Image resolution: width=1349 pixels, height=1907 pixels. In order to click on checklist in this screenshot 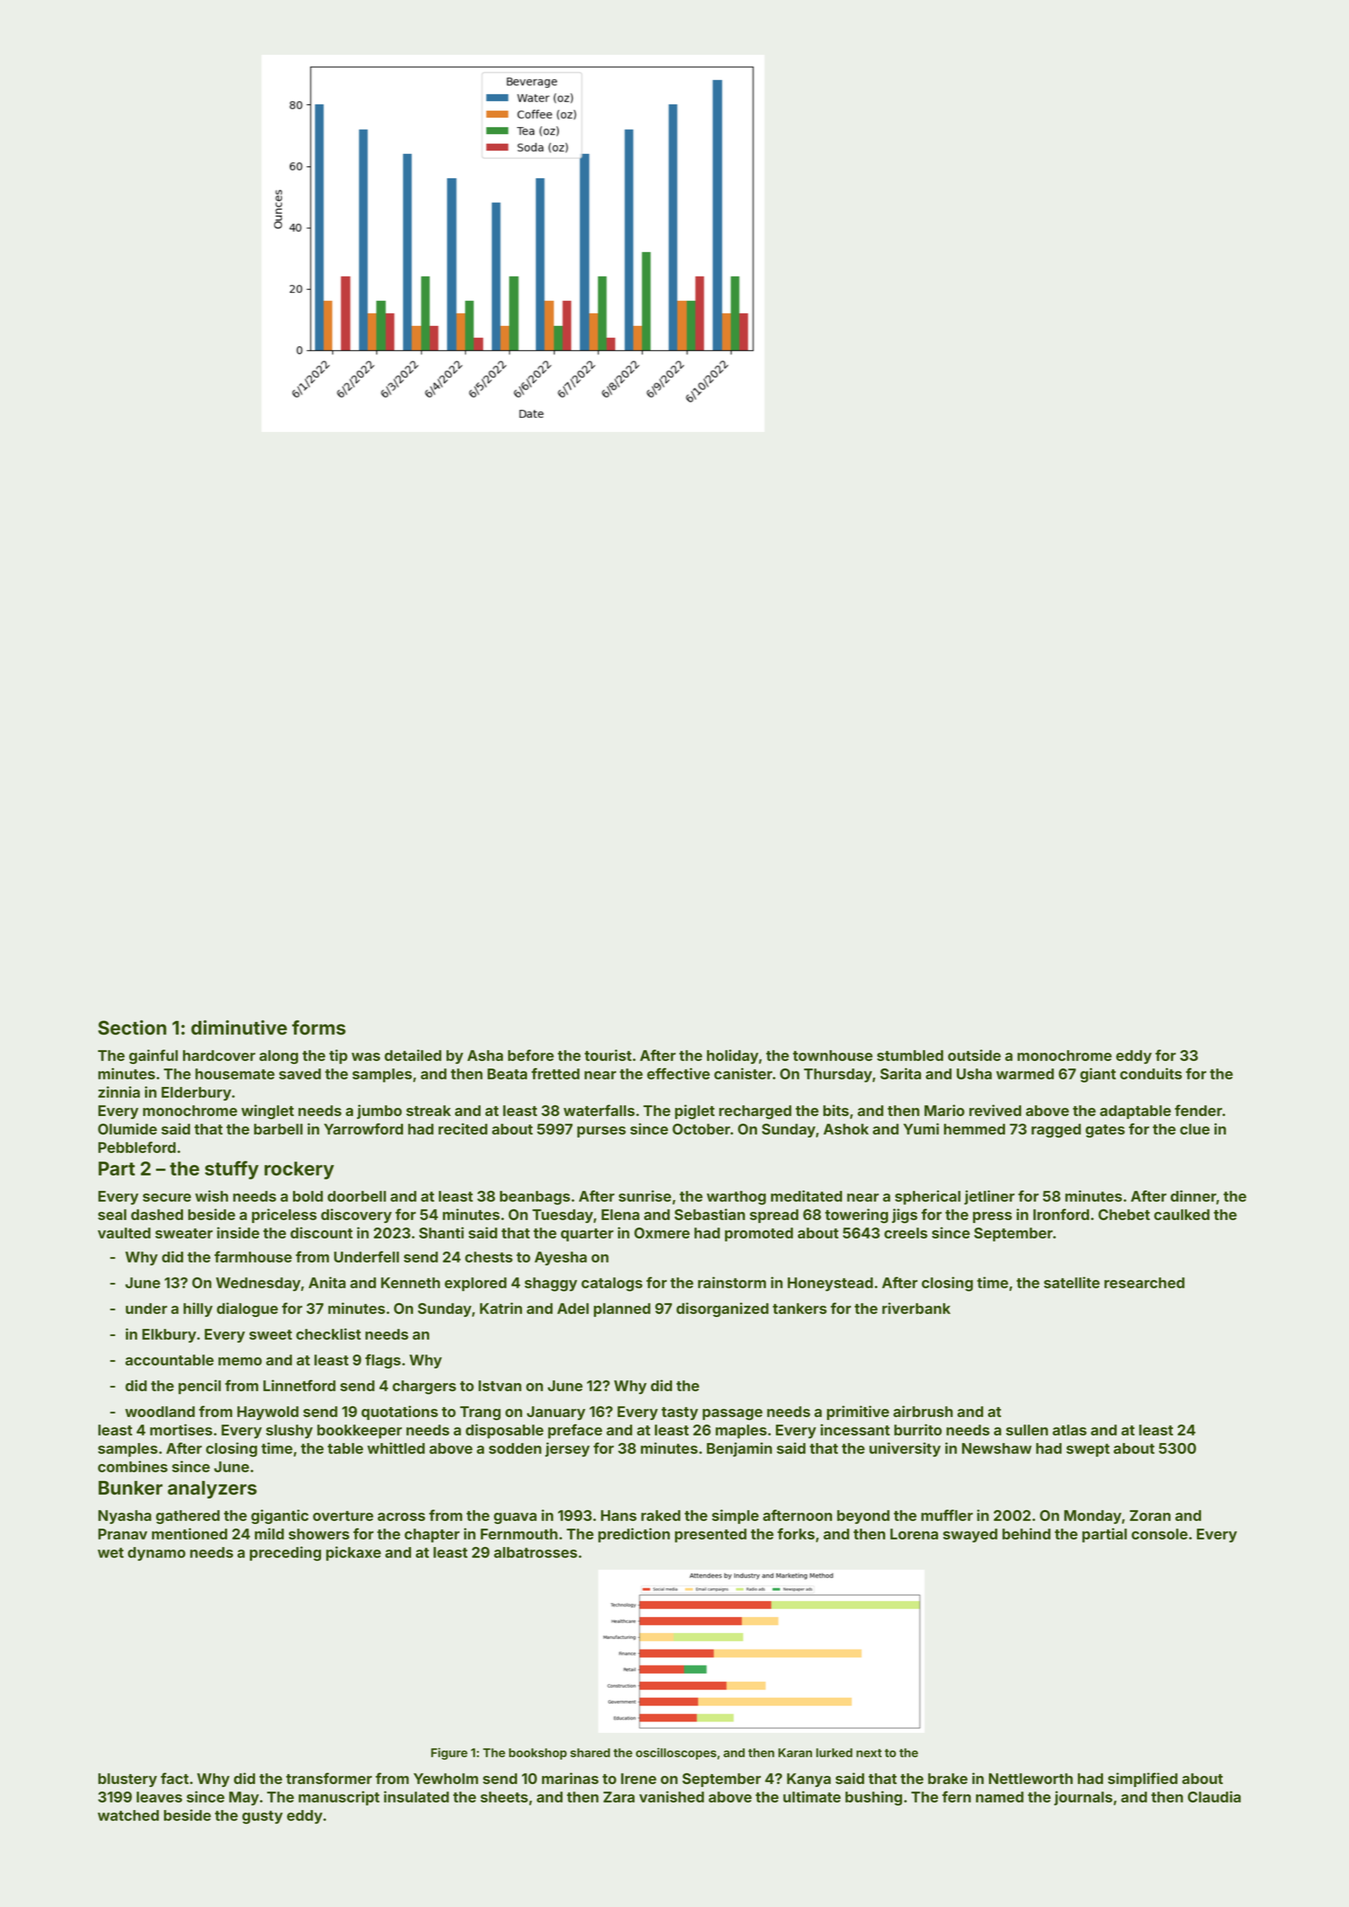, I will do `click(328, 1334)`.
